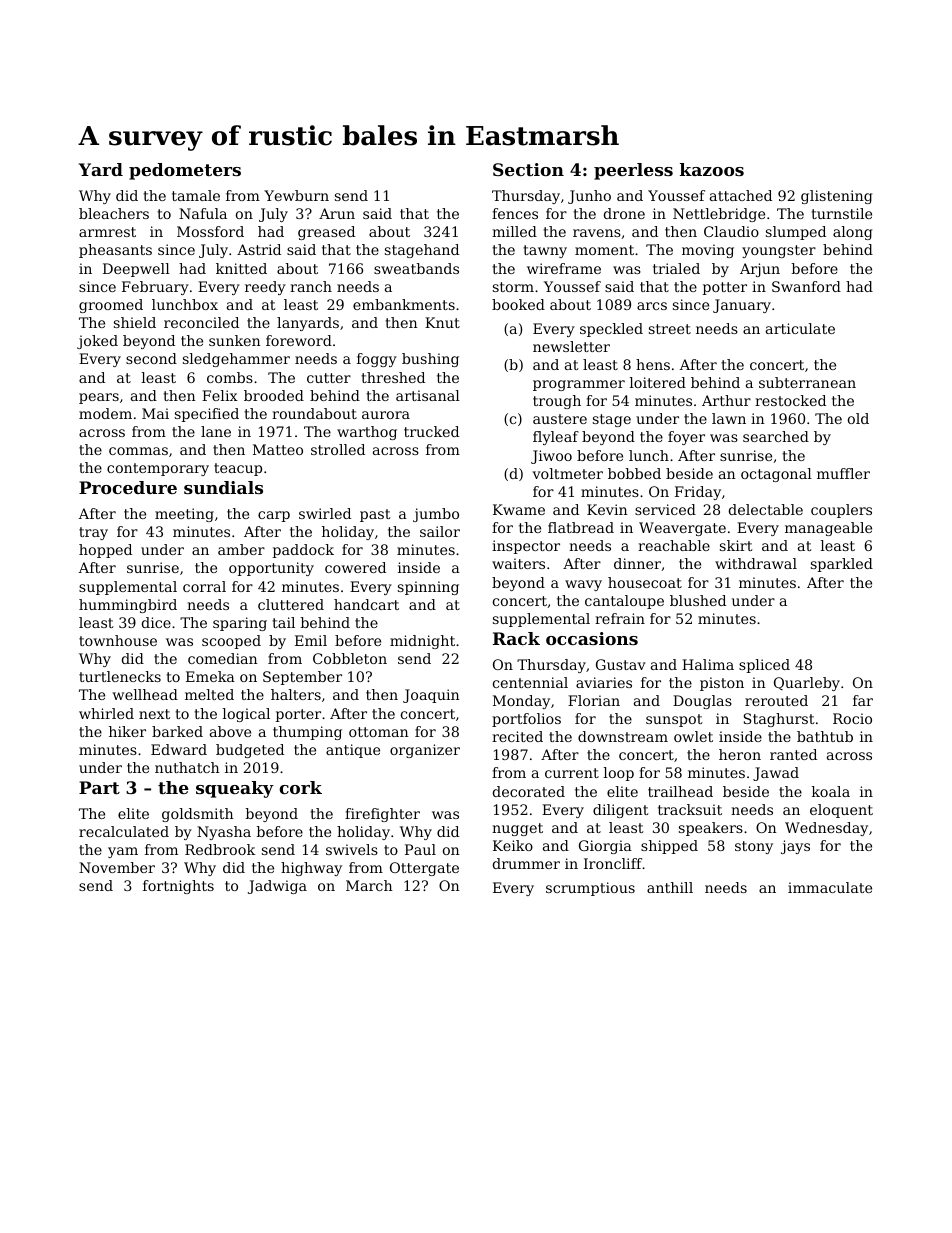  Describe the element at coordinates (800, 328) in the screenshot. I see `articulate` at that location.
